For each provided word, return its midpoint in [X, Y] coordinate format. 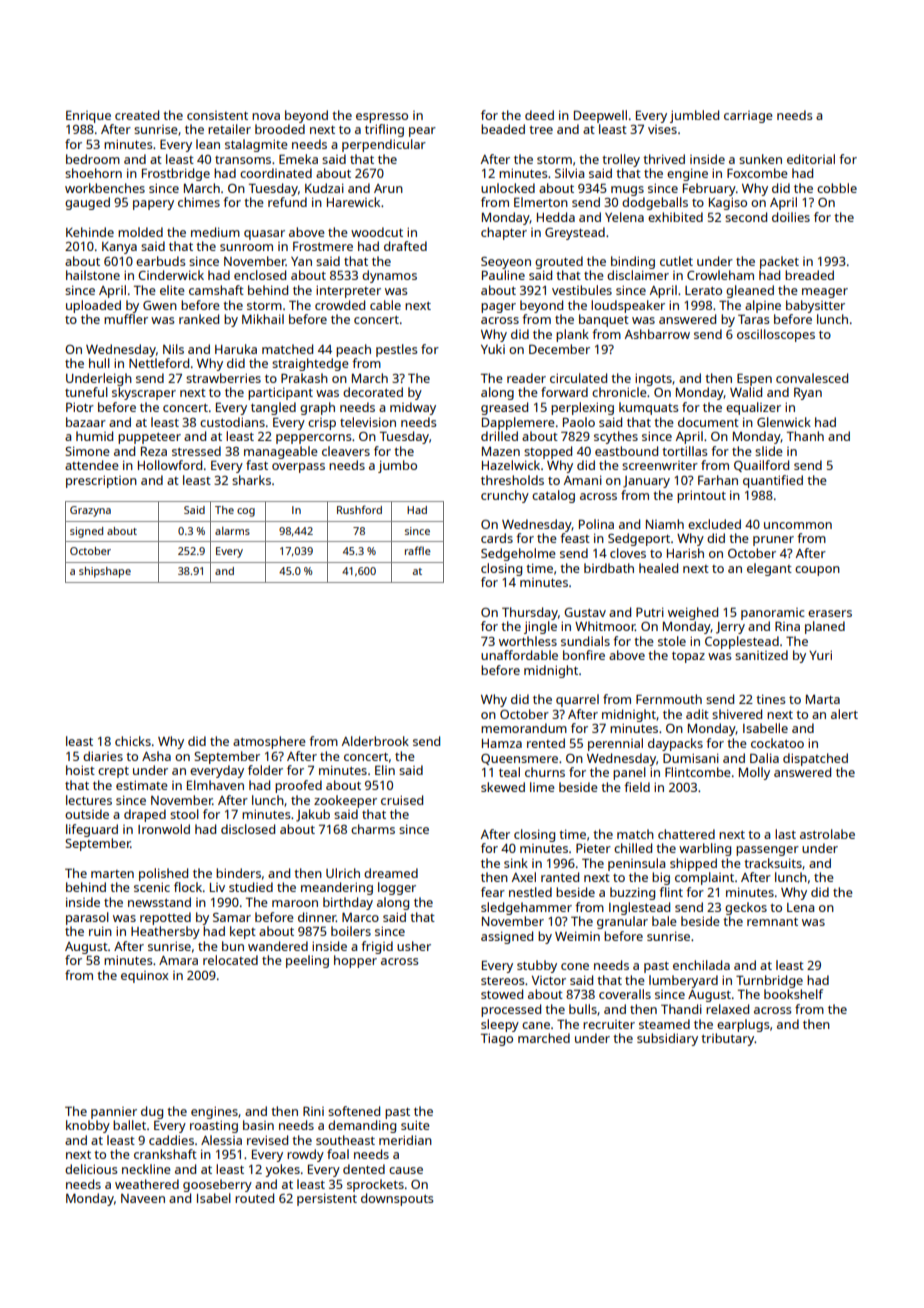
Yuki [493, 349]
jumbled [694, 116]
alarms [232, 531]
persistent [327, 1199]
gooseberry [217, 1185]
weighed [693, 613]
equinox [145, 977]
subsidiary [667, 1039]
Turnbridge [769, 981]
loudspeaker [628, 306]
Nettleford [159, 363]
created [137, 115]
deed [539, 115]
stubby [537, 966]
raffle [418, 550]
